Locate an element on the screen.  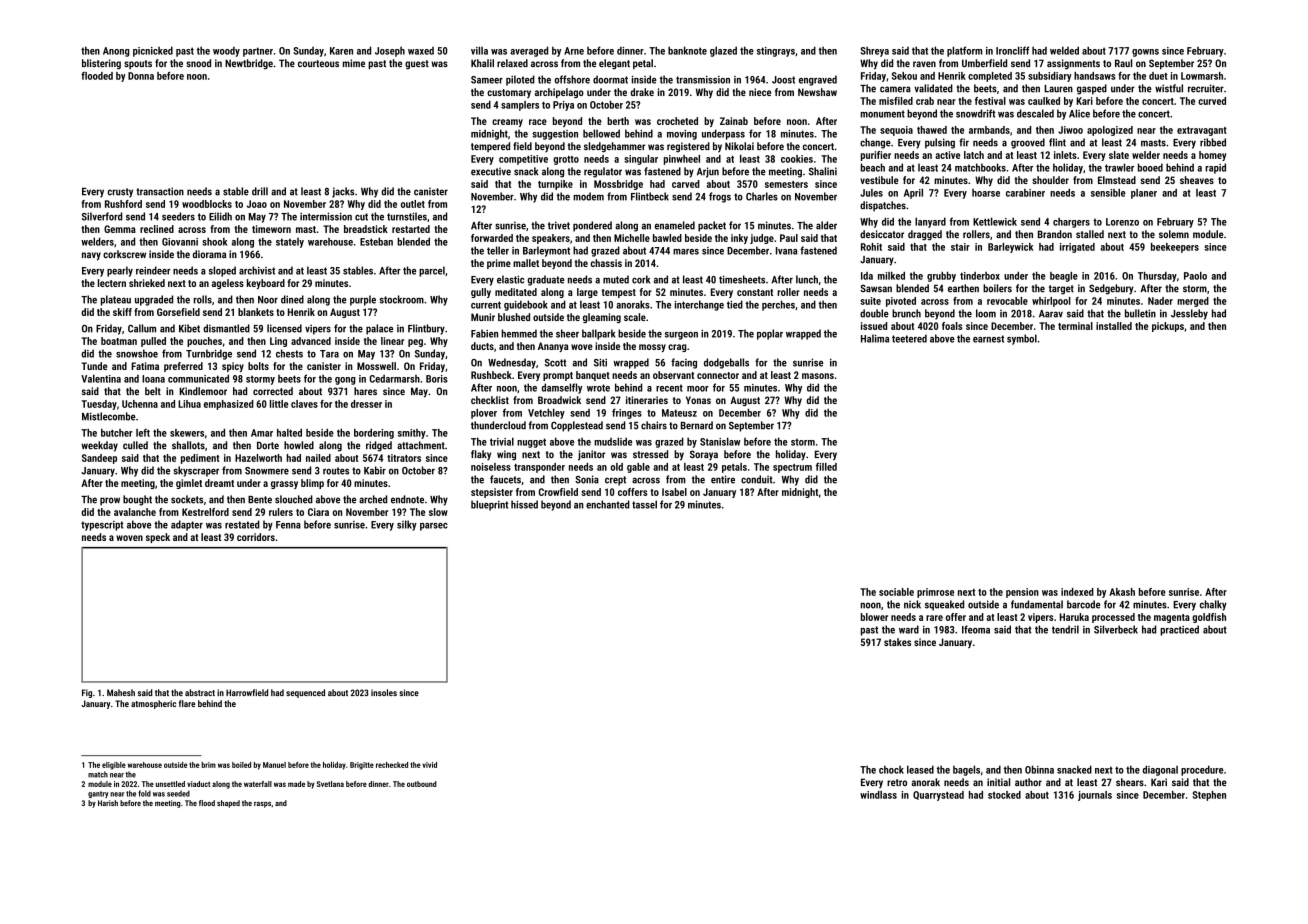
blistering is located at coordinates (101, 64).
